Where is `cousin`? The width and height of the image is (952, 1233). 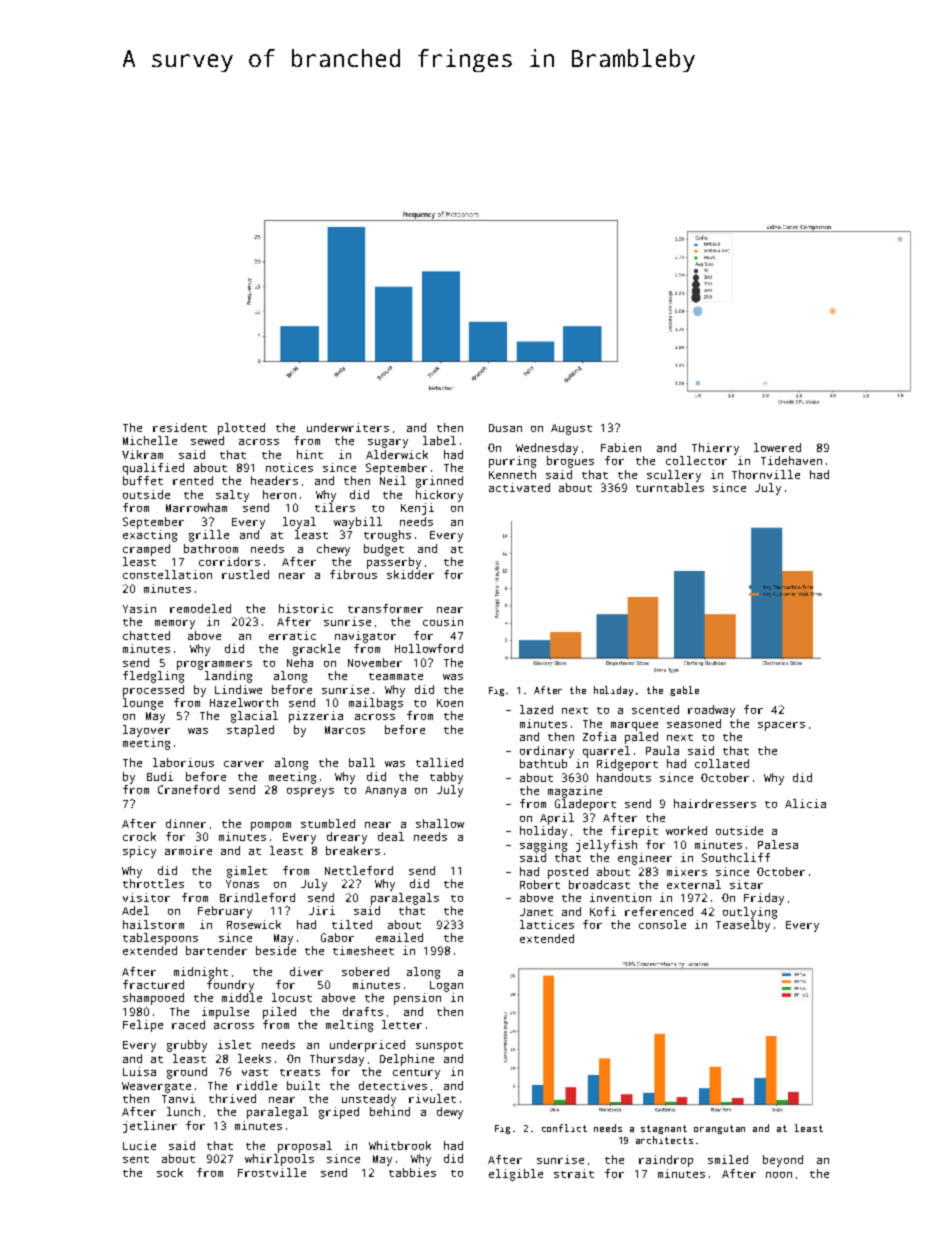
cousin is located at coordinates (443, 621).
